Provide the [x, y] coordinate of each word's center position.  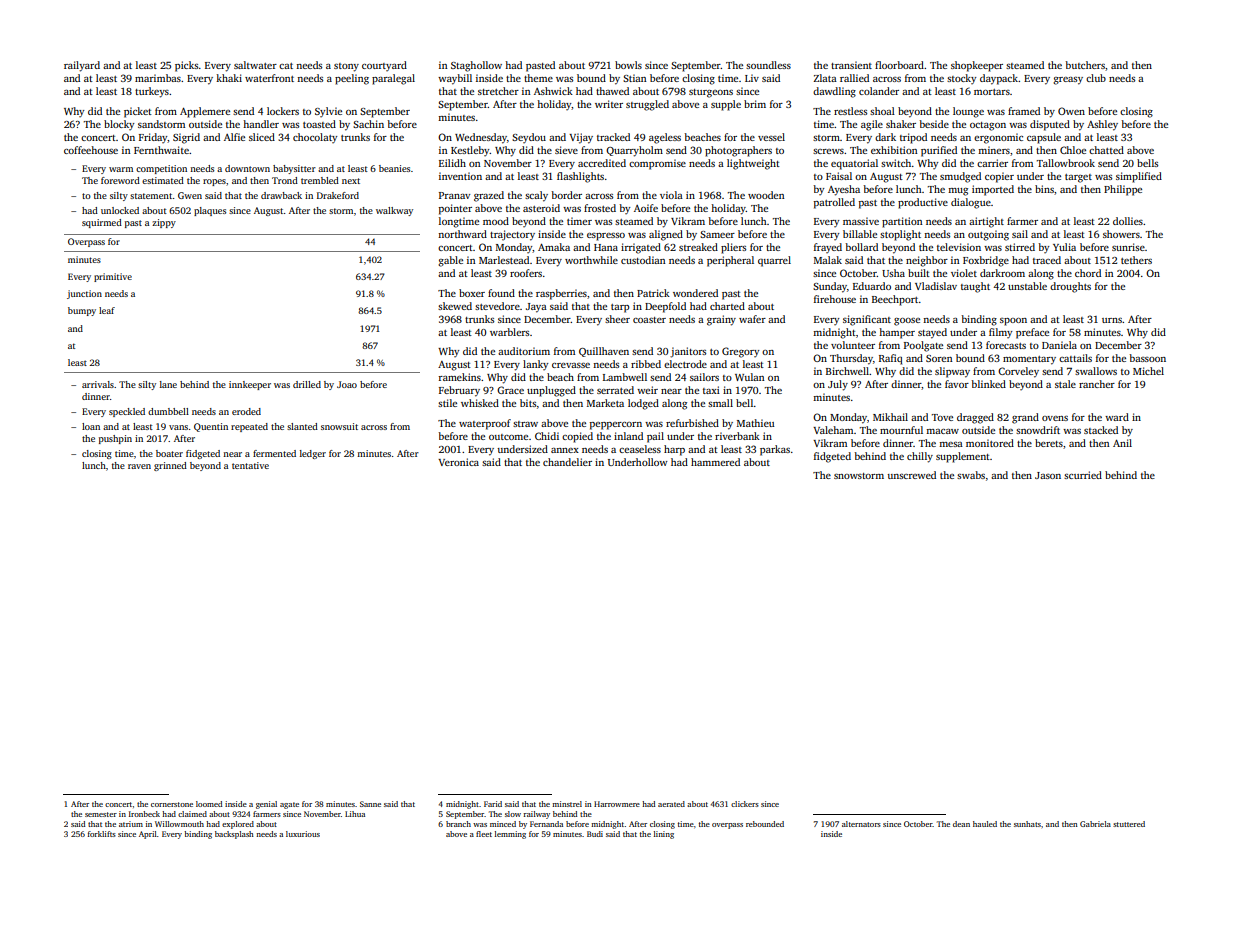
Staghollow [476, 66]
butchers [1085, 65]
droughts [1070, 287]
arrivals [98, 384]
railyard [82, 66]
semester [101, 814]
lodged [643, 404]
